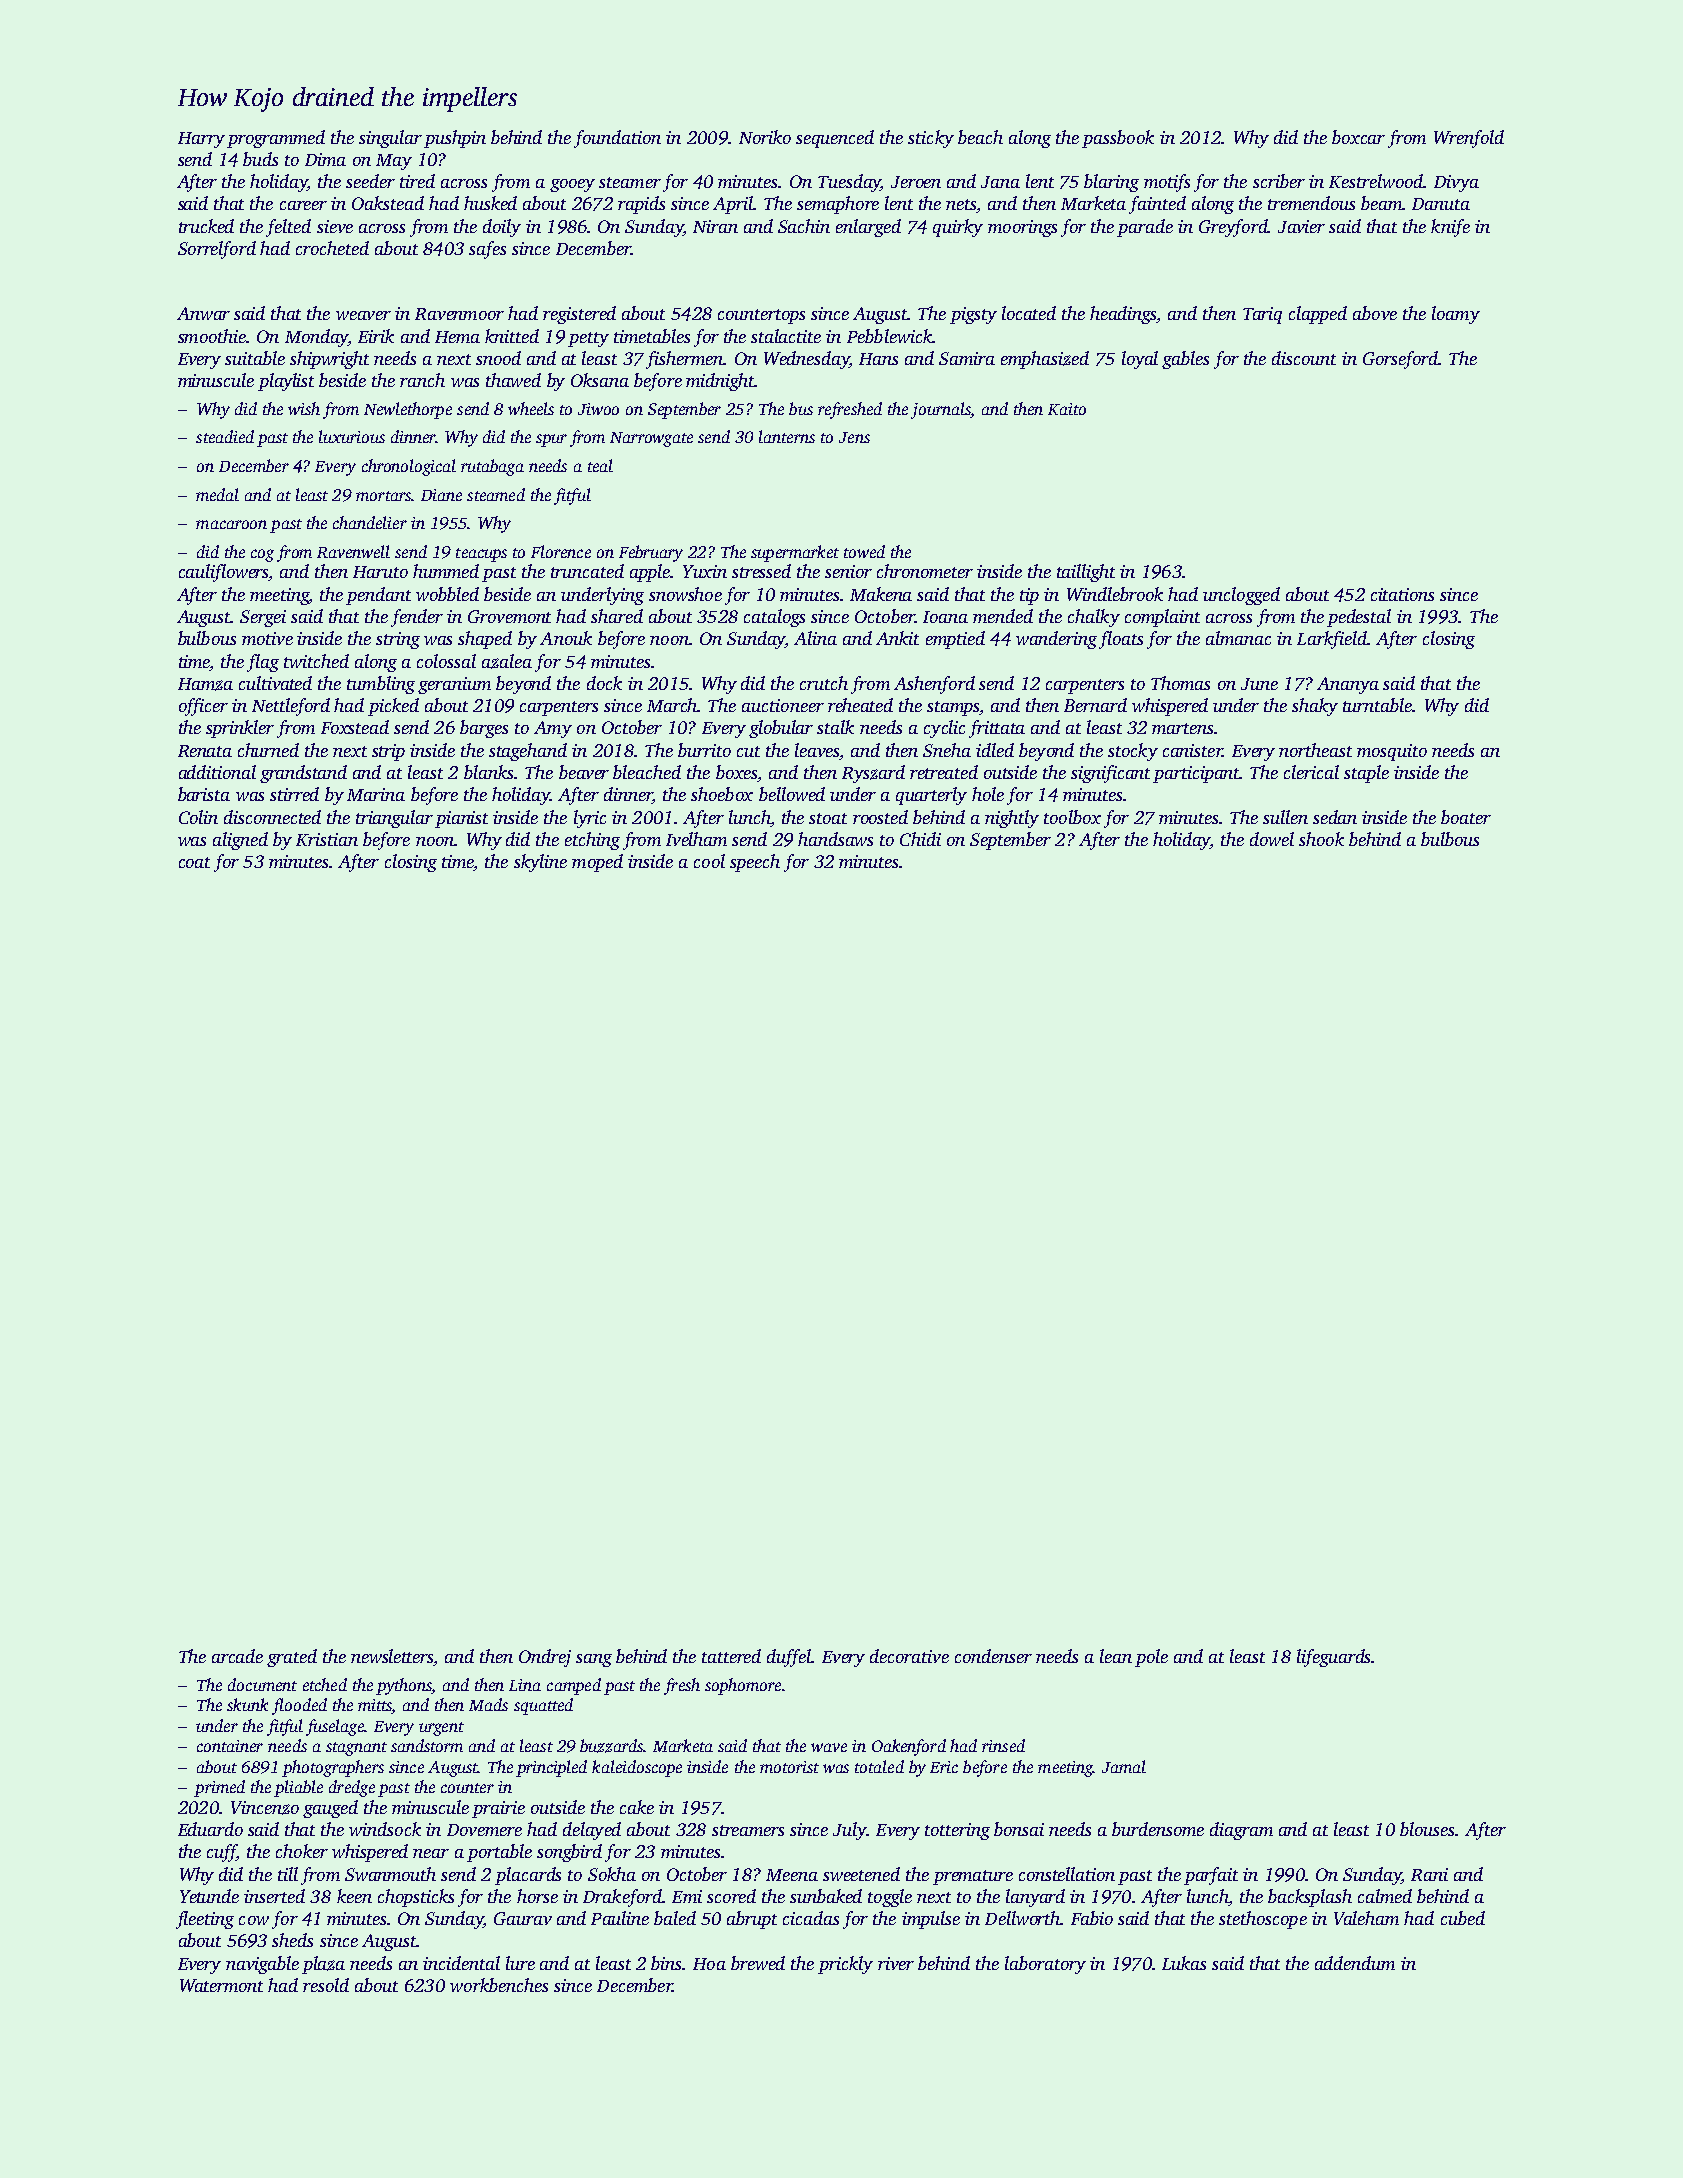 Image resolution: width=1683 pixels, height=2178 pixels. I want to click on shook, so click(1321, 839).
